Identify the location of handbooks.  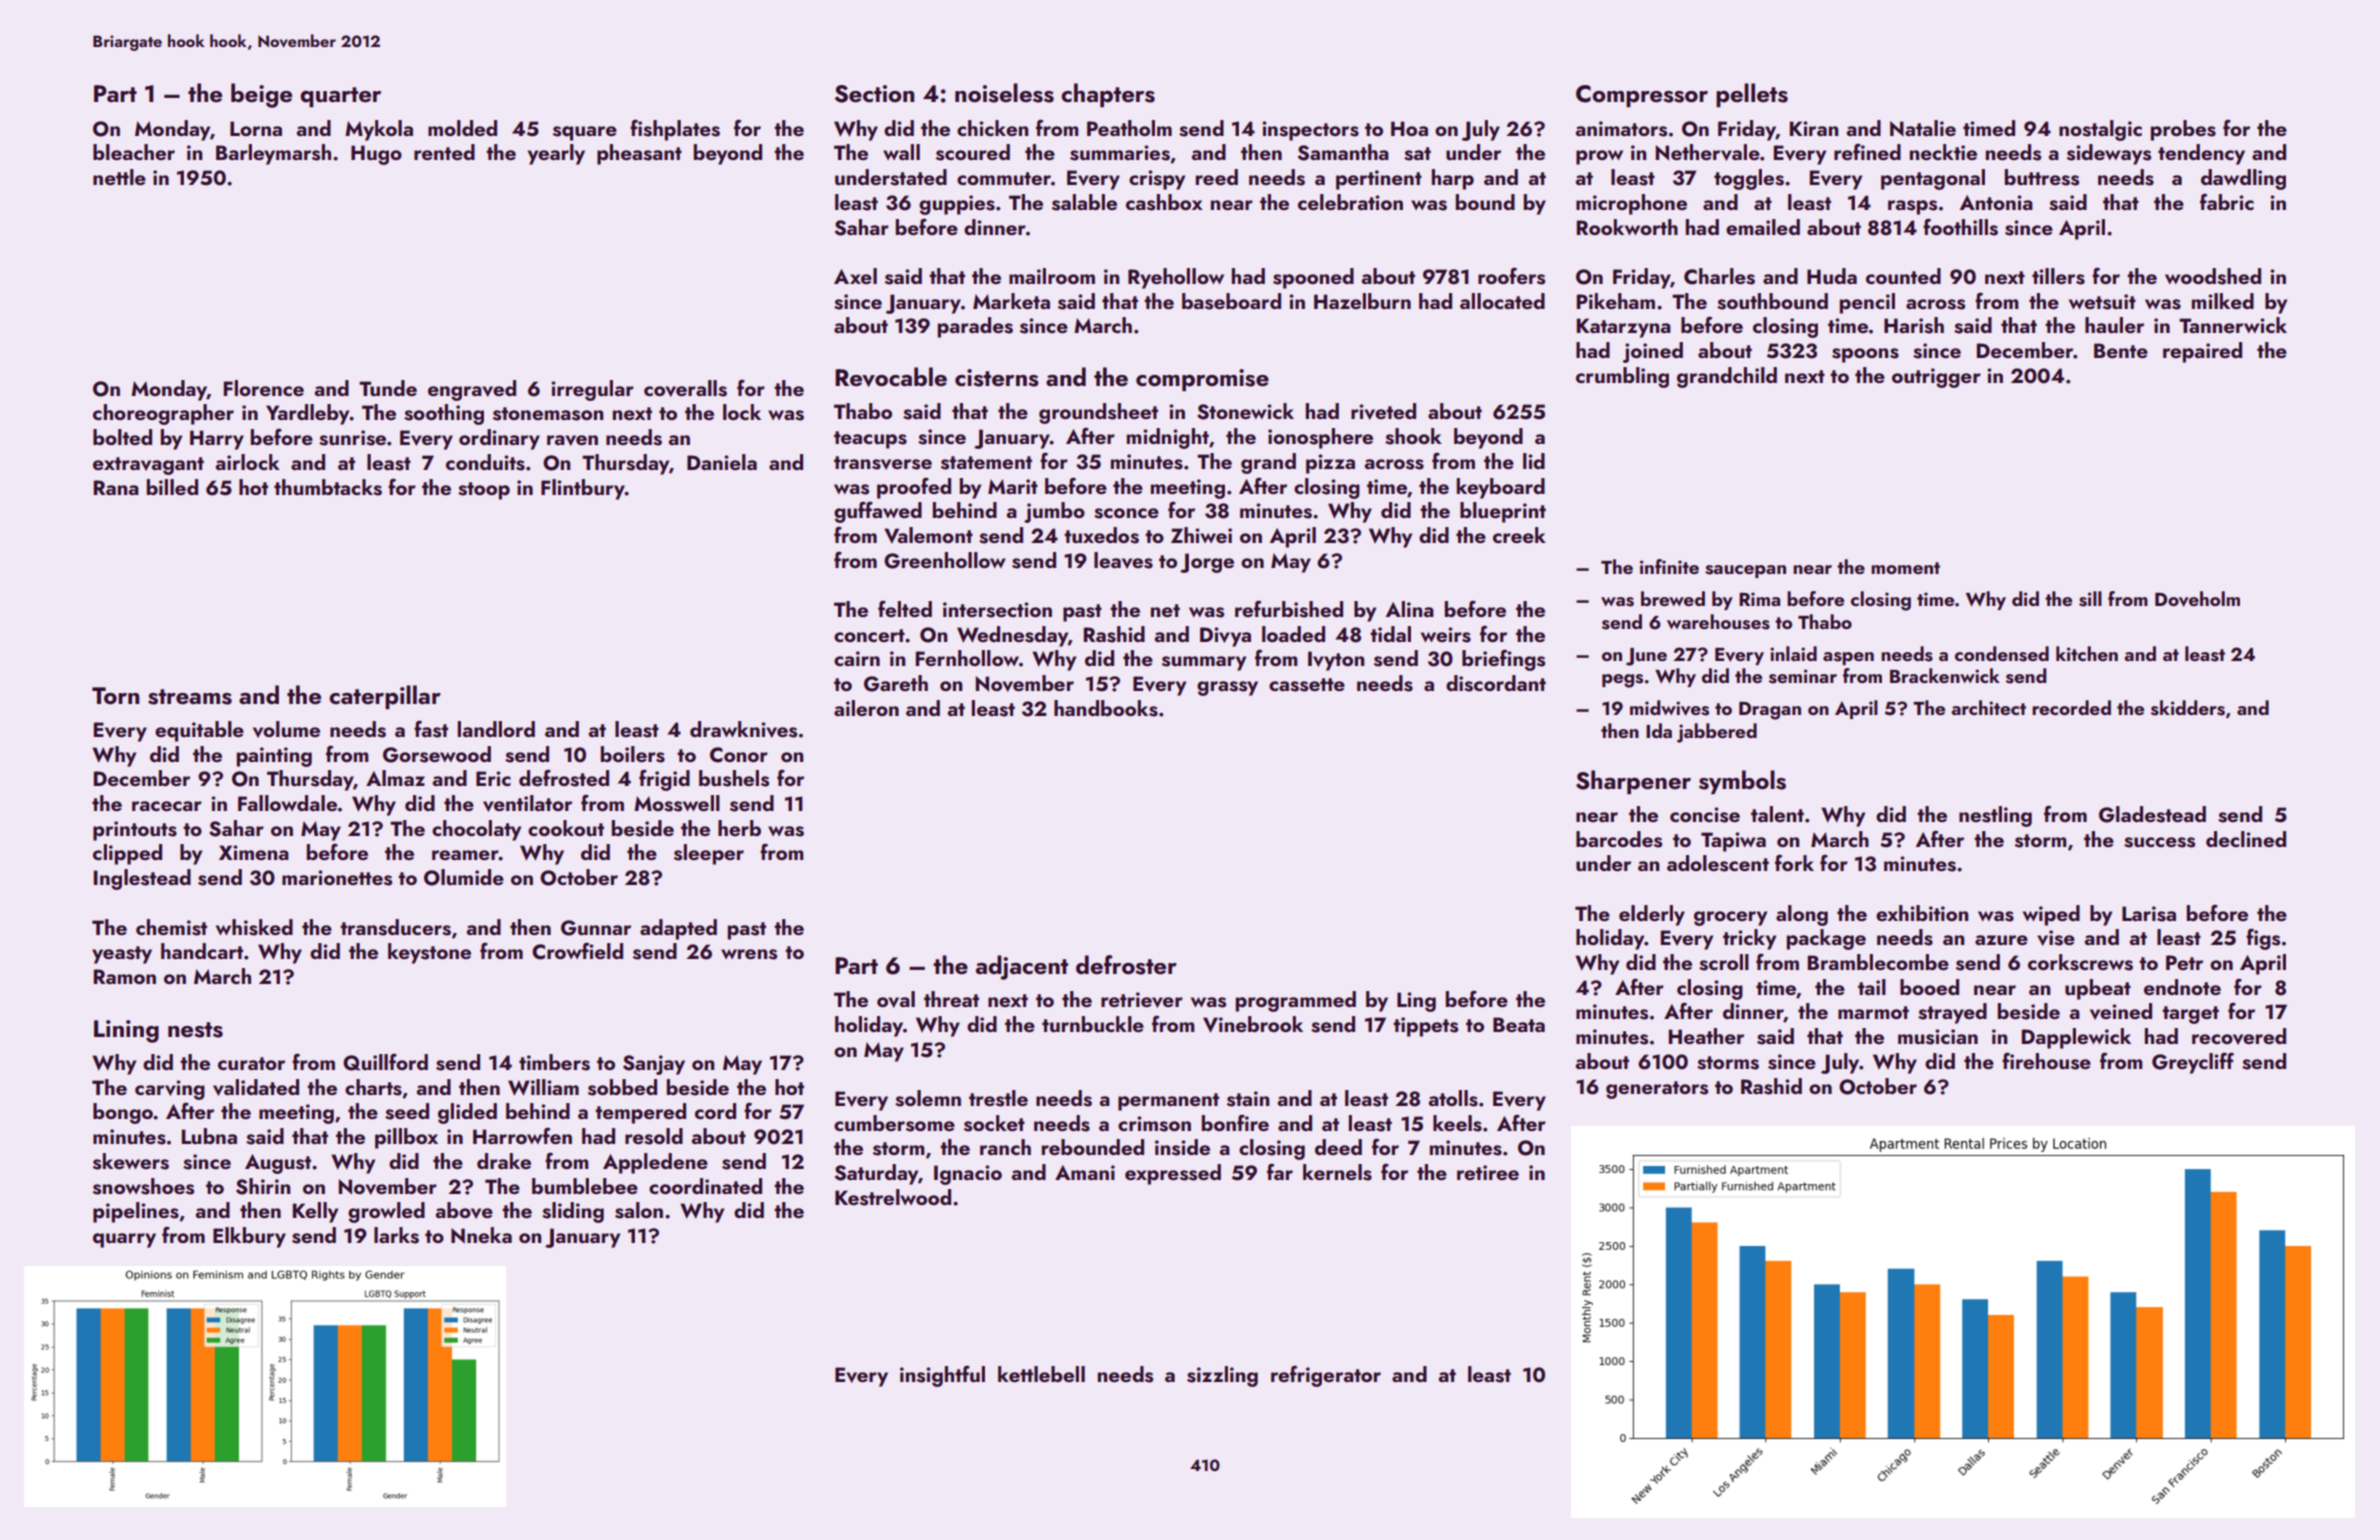
(1106, 708).
